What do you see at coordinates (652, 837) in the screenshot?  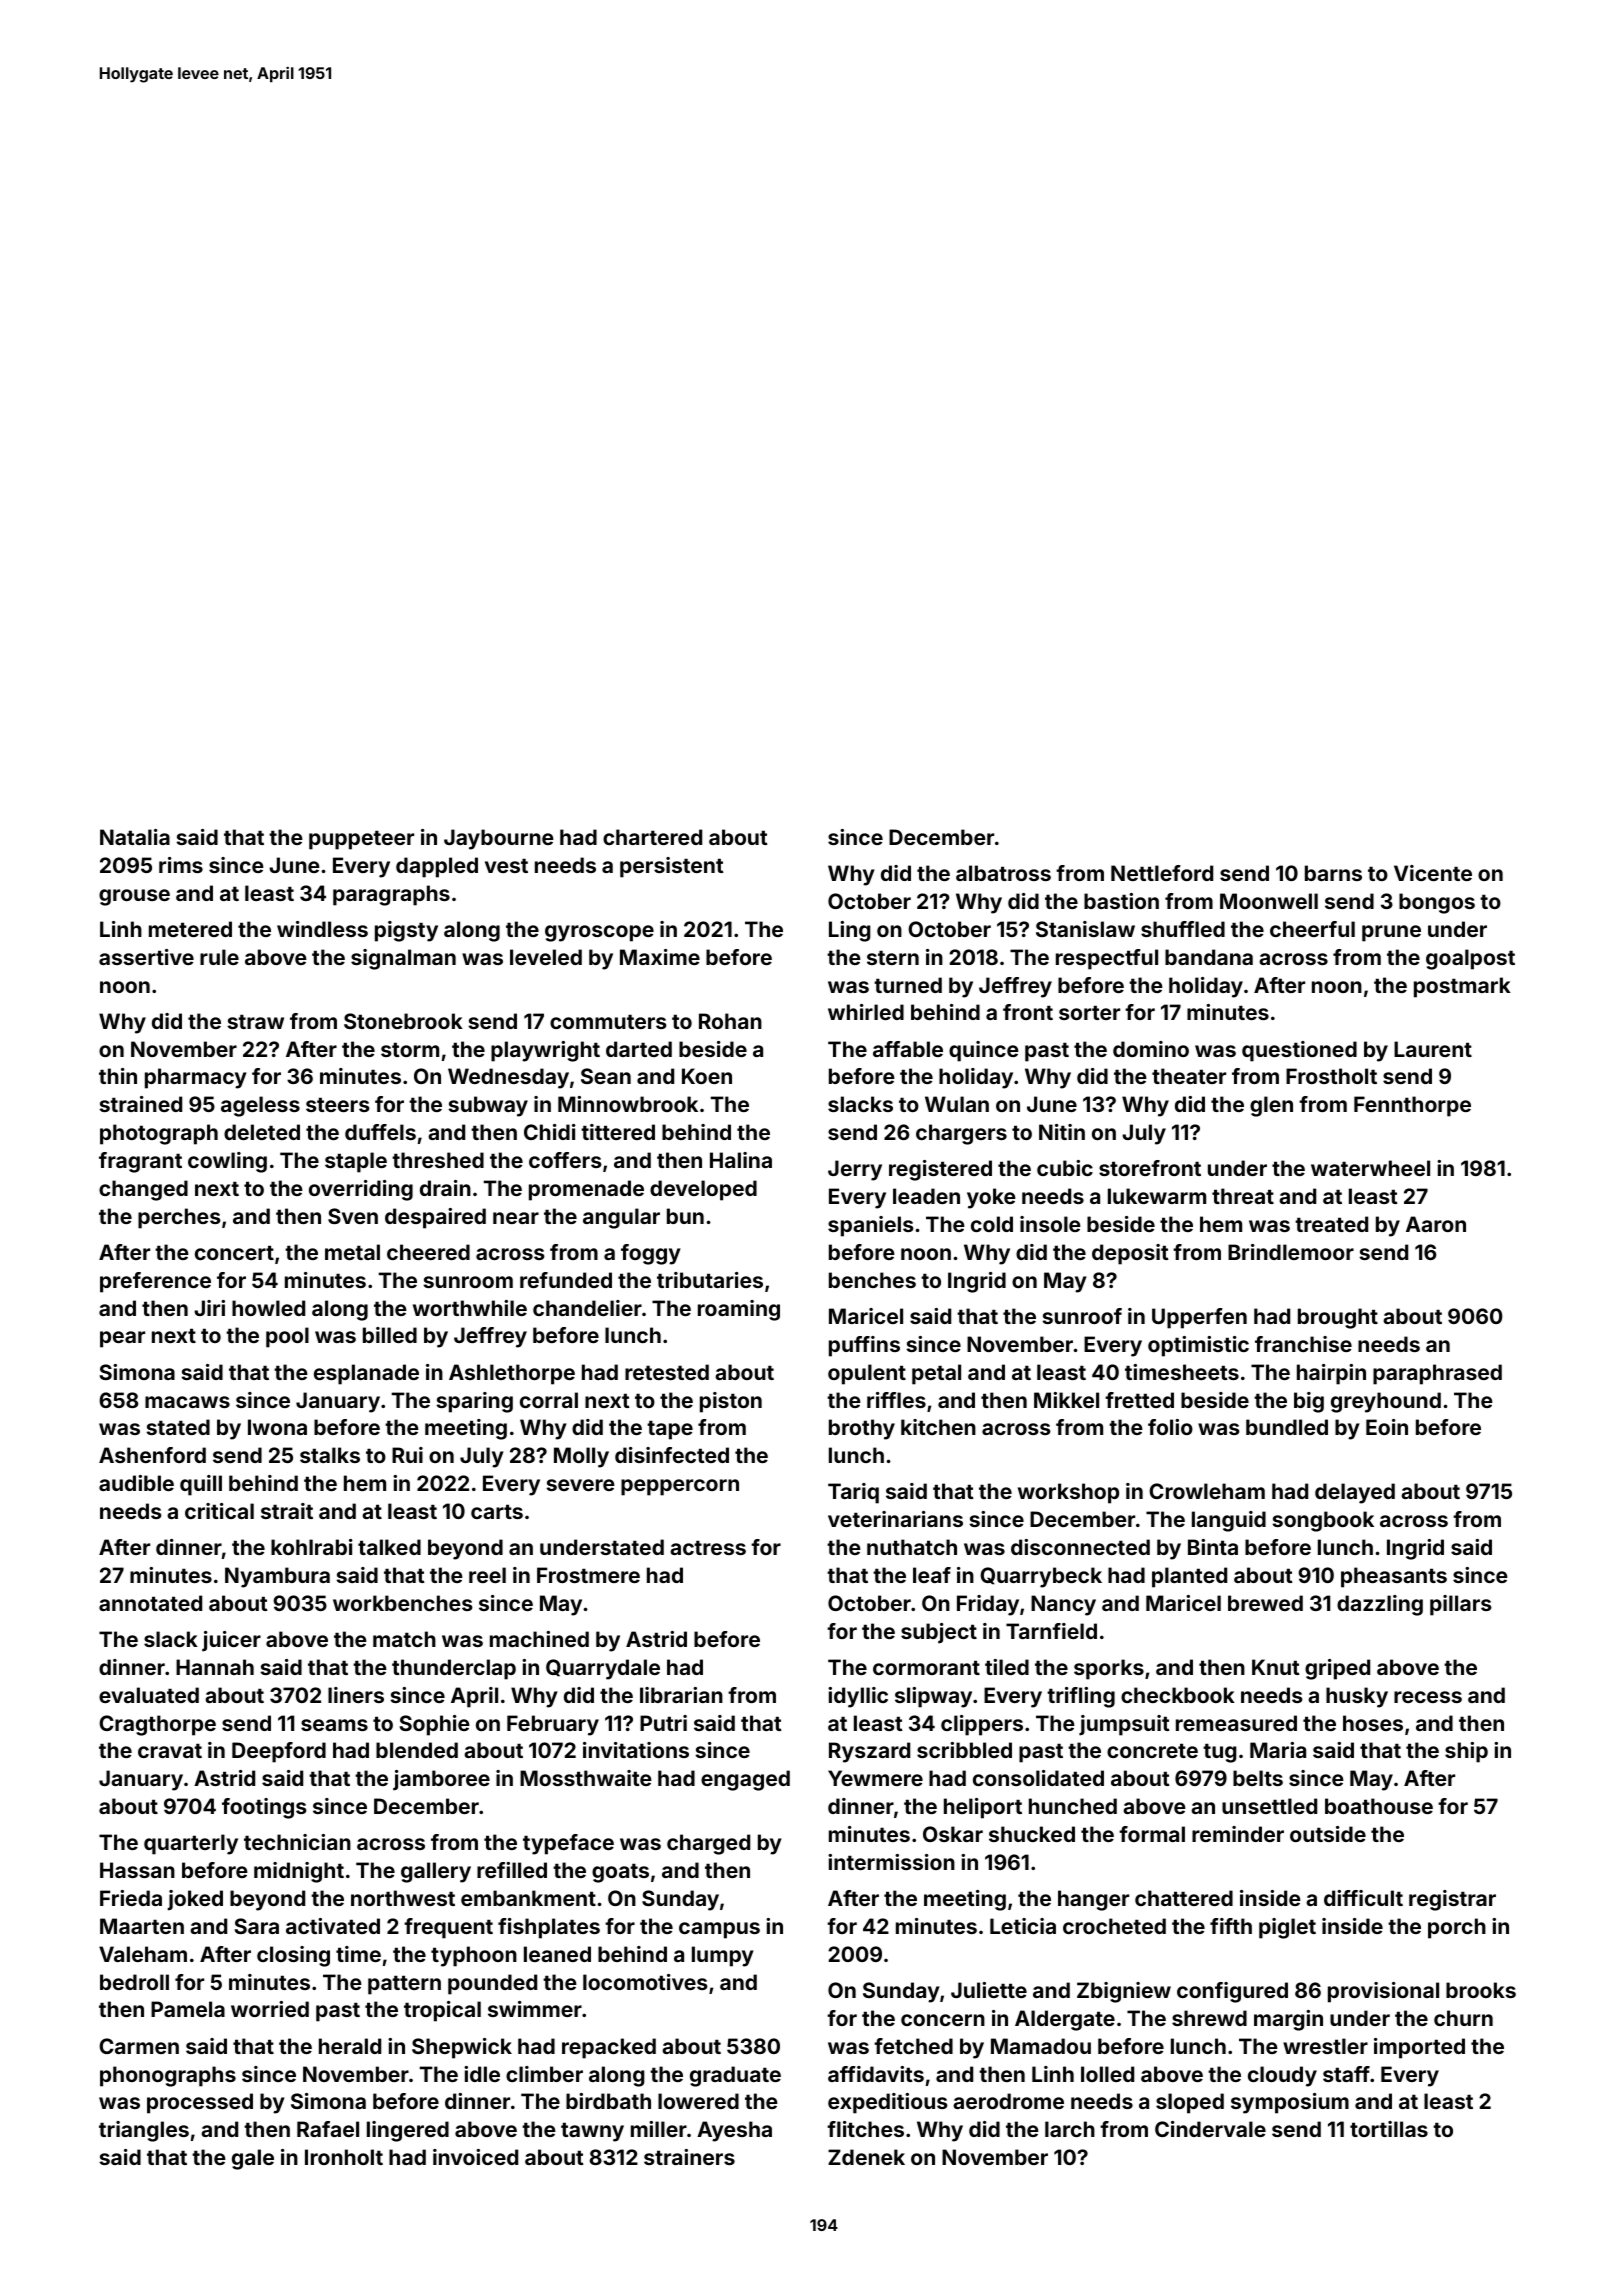 I see `chartered` at bounding box center [652, 837].
